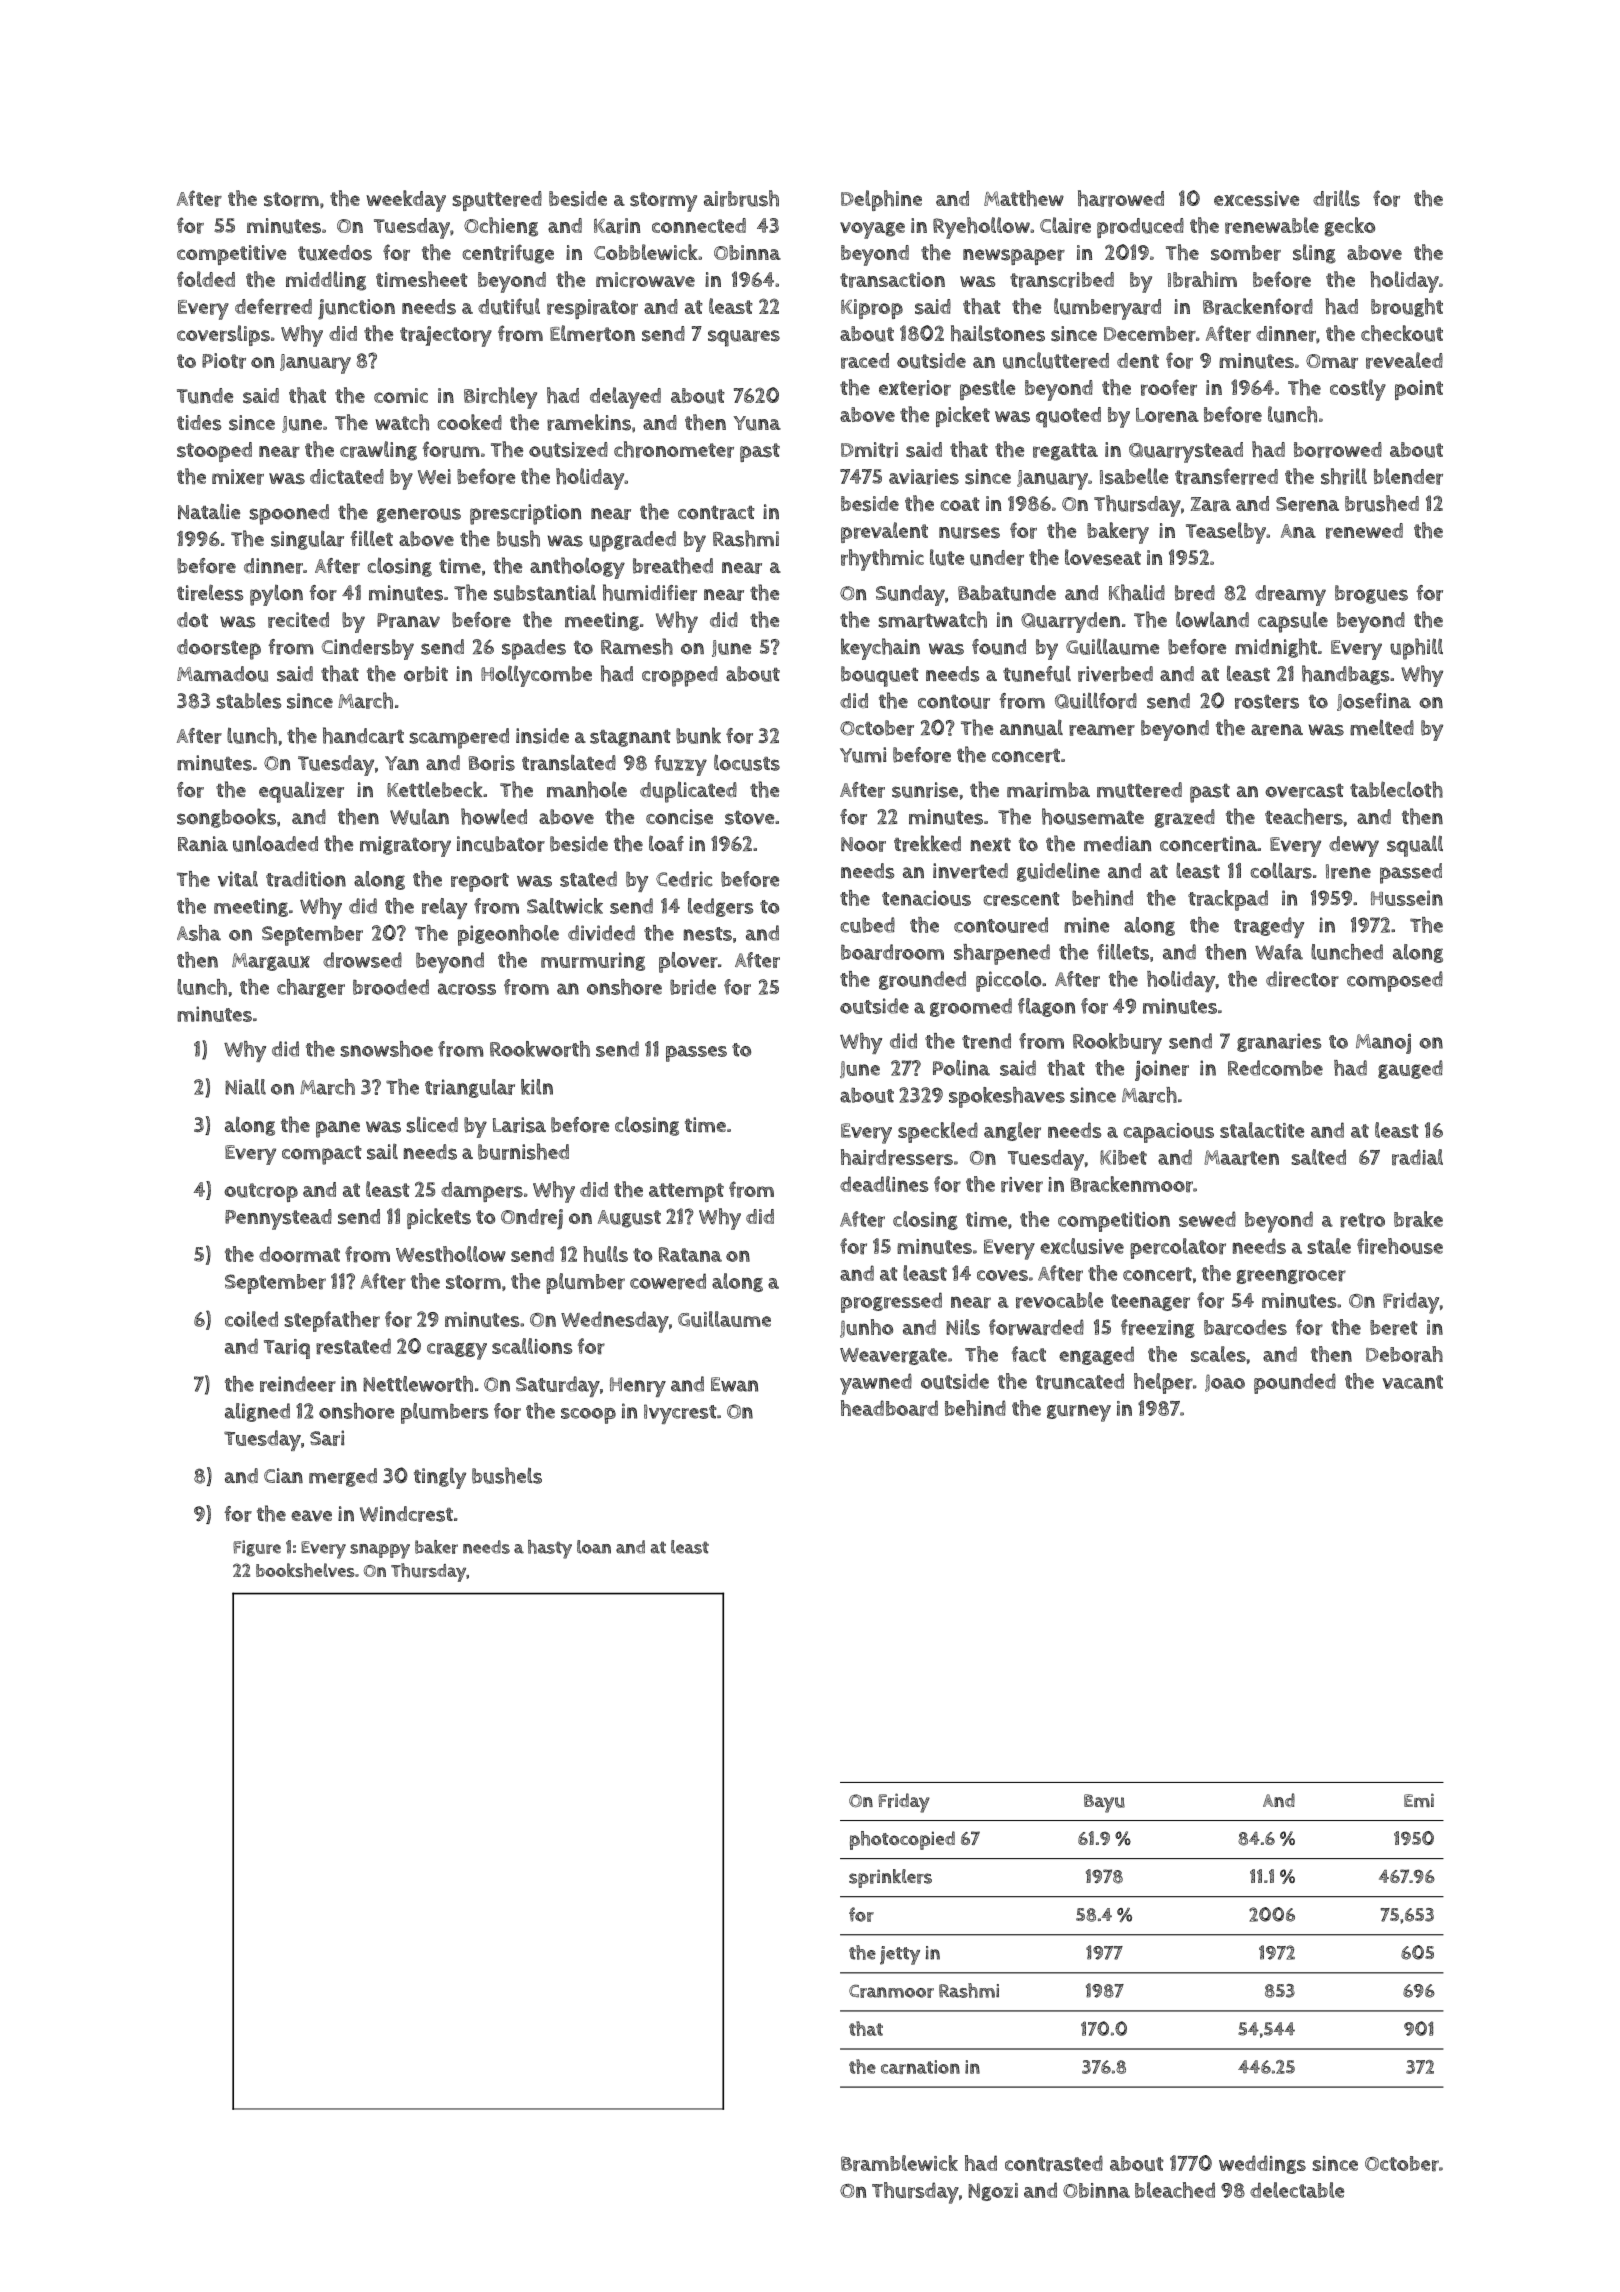 The image size is (1620, 2292). I want to click on junction, so click(356, 309).
